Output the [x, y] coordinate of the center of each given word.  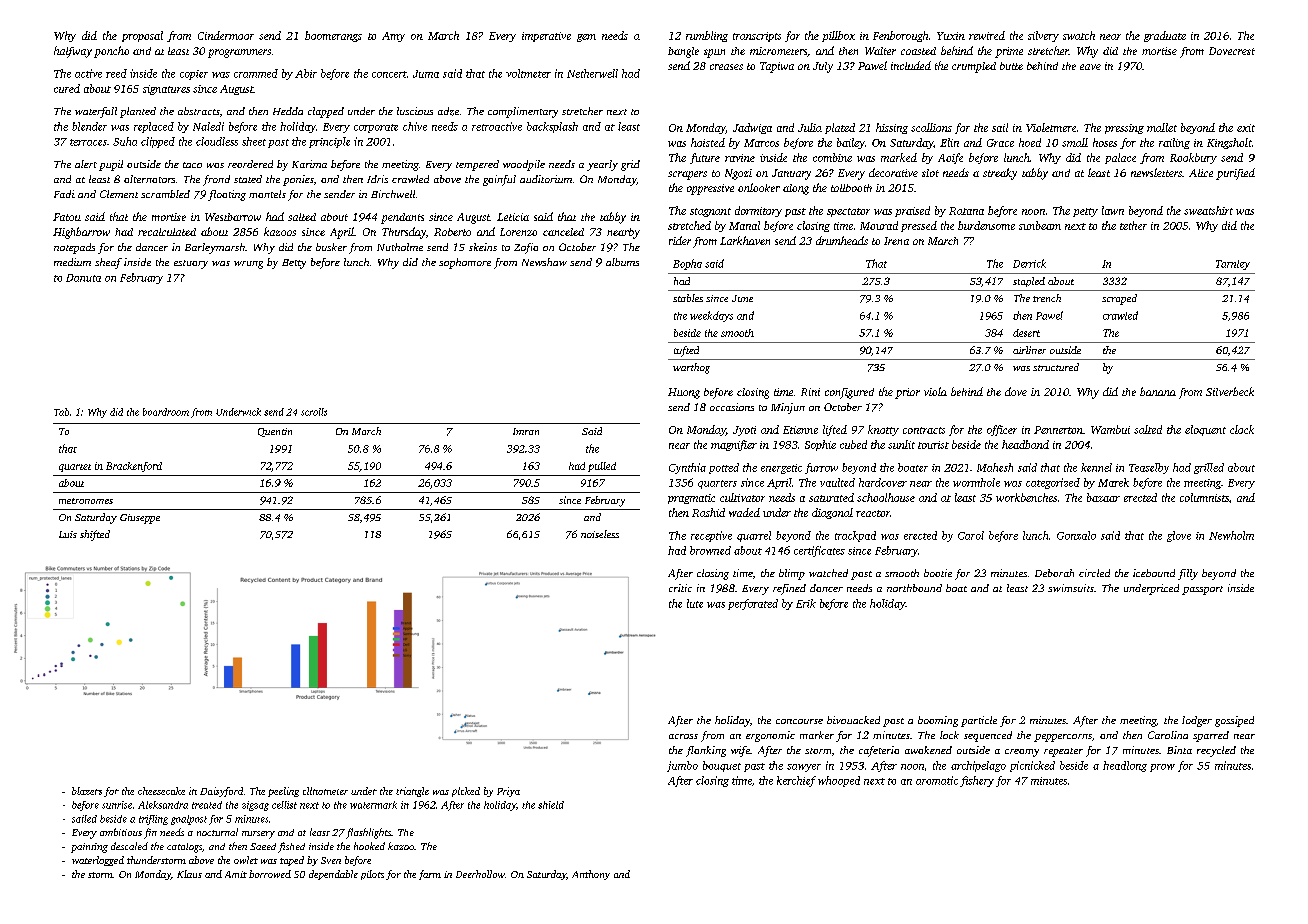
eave [1090, 67]
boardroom [166, 412]
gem [586, 38]
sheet [254, 141]
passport [1202, 590]
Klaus [189, 874]
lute [695, 603]
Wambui [1110, 429]
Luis [68, 534]
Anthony [591, 875]
